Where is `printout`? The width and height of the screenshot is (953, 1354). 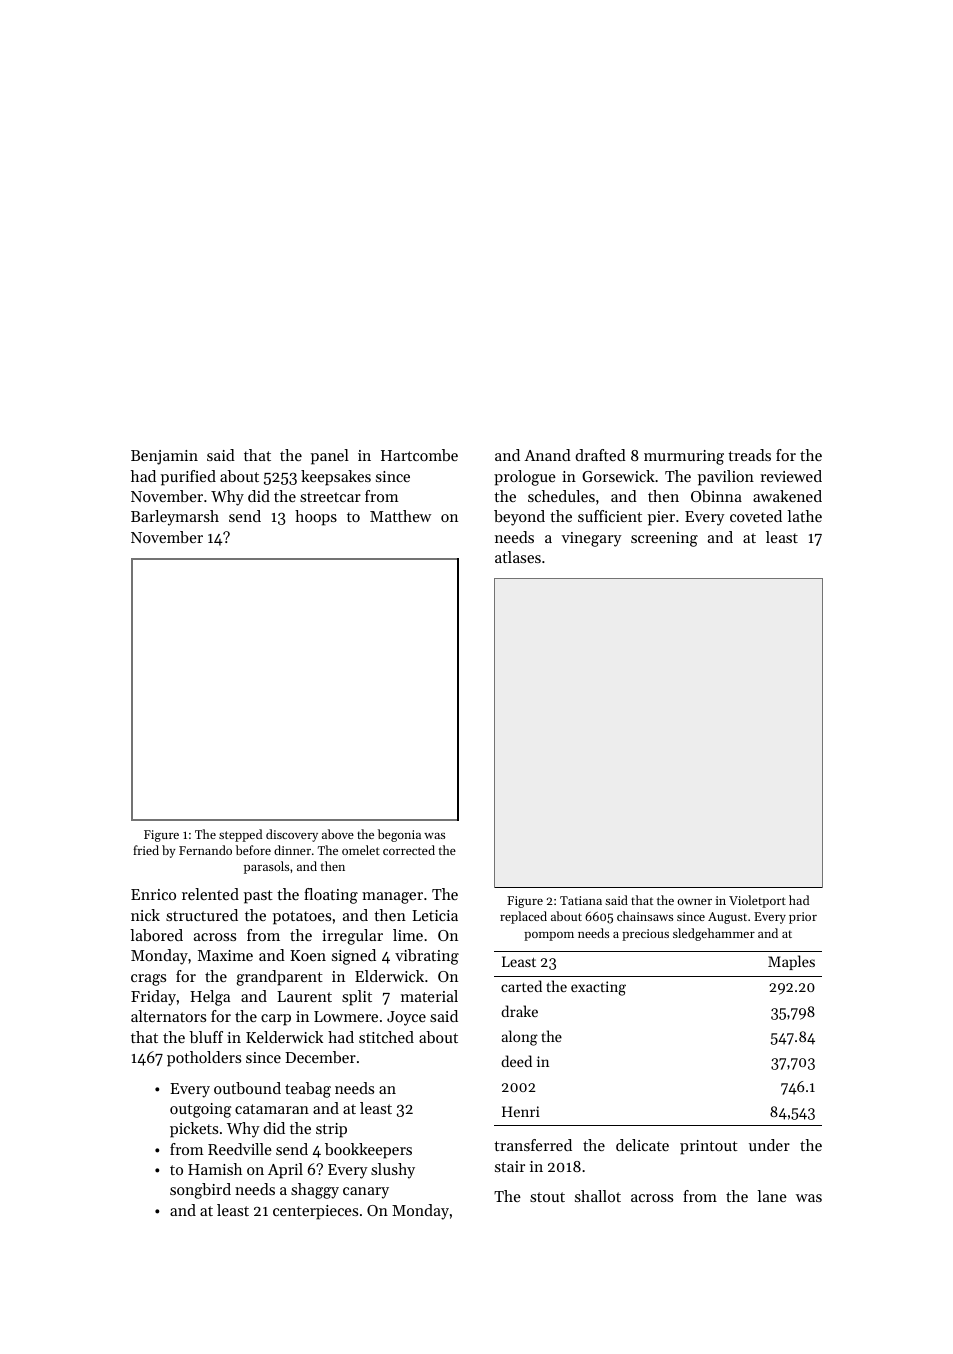
printout is located at coordinates (709, 1147).
